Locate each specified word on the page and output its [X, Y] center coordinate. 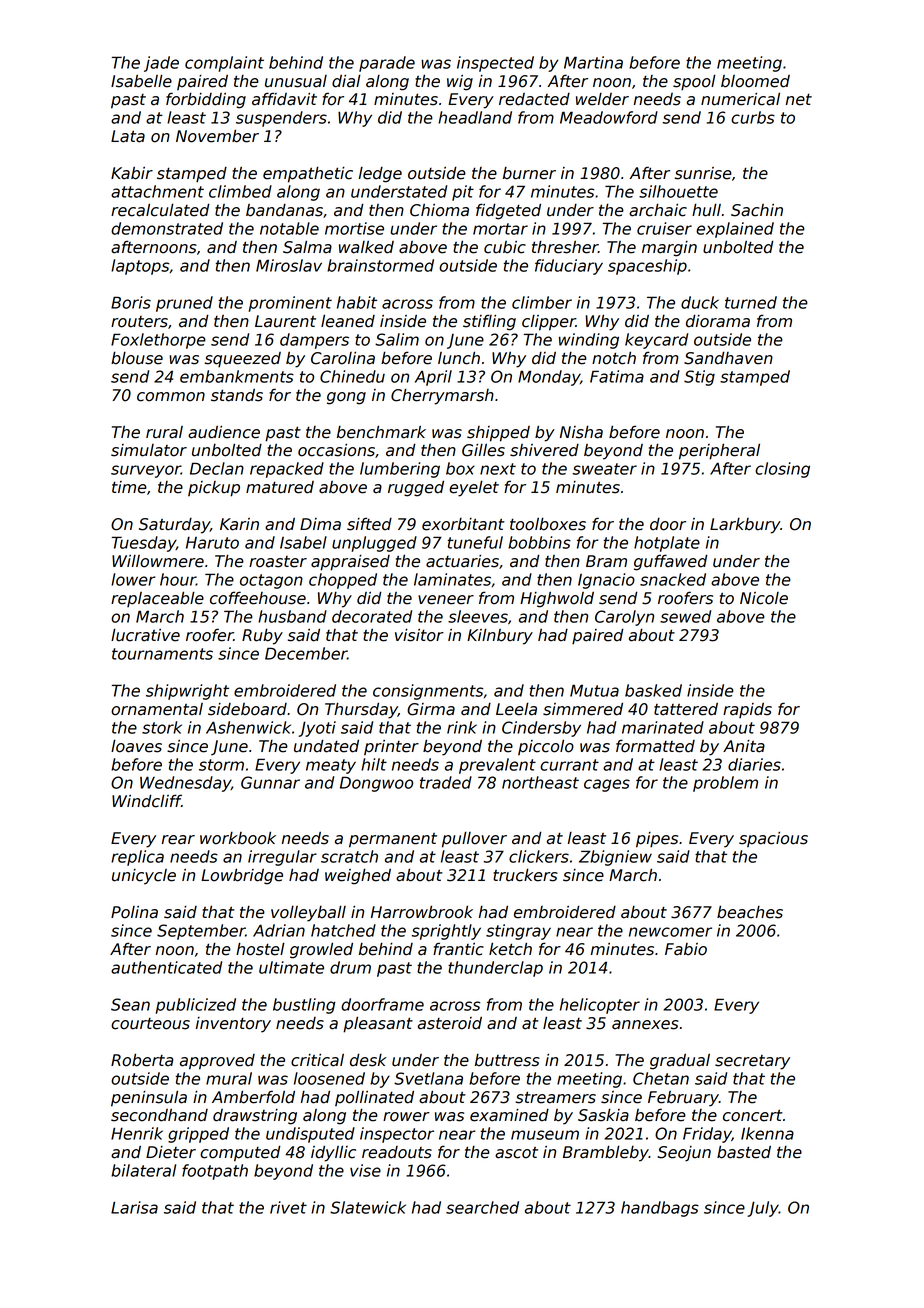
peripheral [719, 452]
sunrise [703, 173]
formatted [655, 746]
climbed [240, 191]
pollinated [374, 1098]
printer [391, 748]
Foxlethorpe [158, 341]
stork [162, 727]
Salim [397, 339]
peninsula [149, 1099]
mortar [500, 229]
